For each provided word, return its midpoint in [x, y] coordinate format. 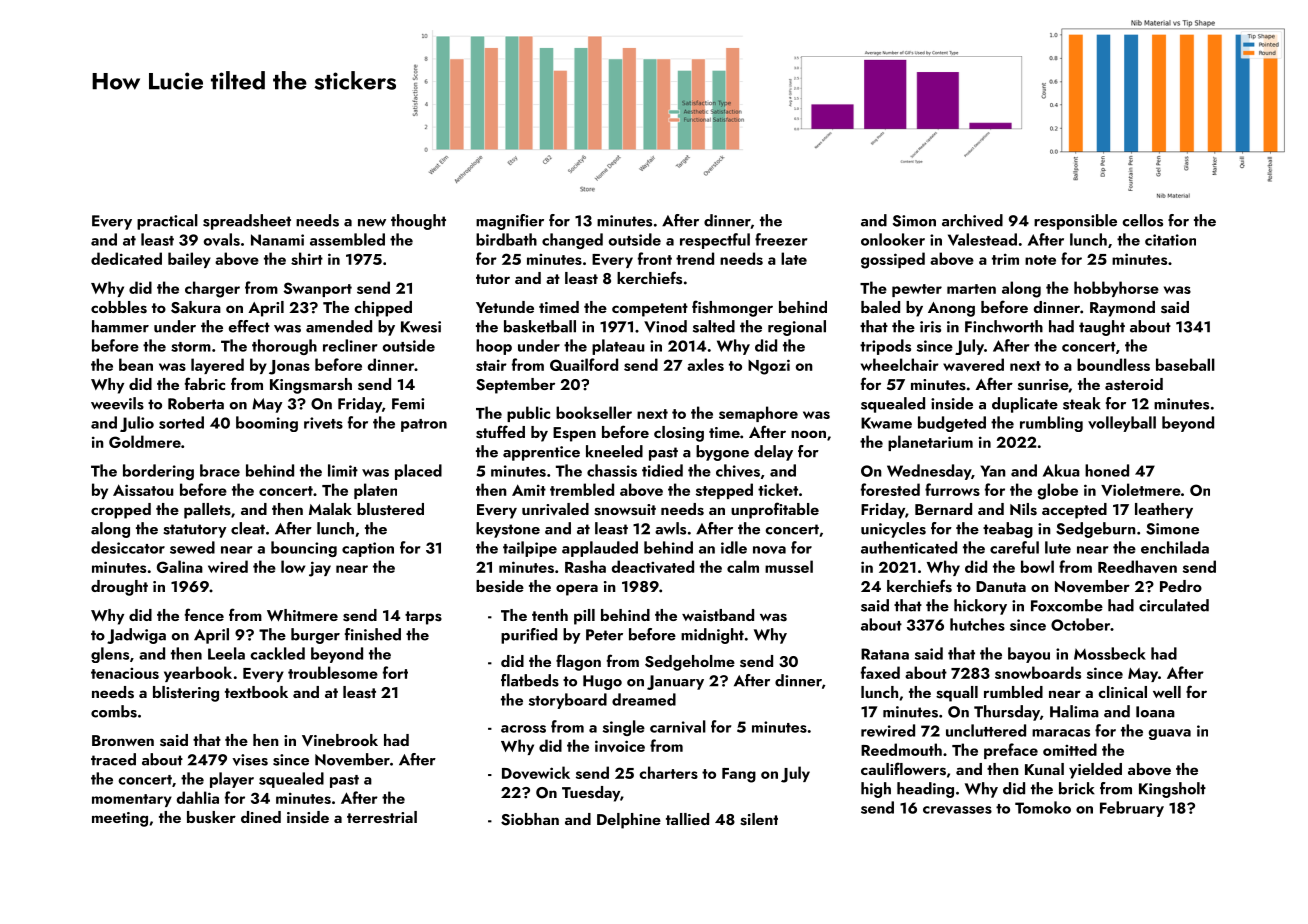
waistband [718, 615]
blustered [390, 509]
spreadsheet [247, 222]
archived [972, 220]
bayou [1029, 655]
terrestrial [382, 817]
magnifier [510, 222]
